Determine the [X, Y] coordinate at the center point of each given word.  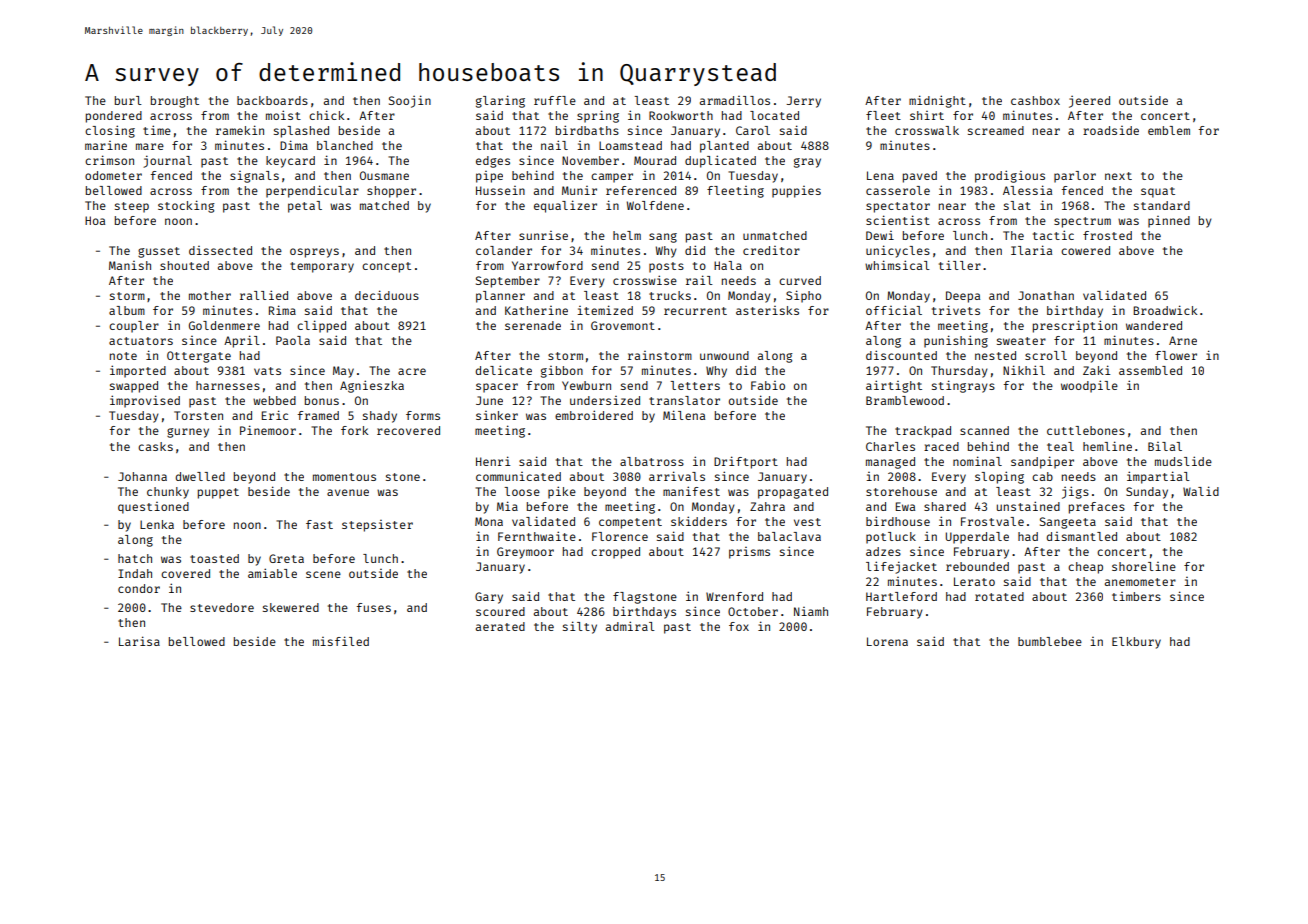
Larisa [139, 641]
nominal [977, 461]
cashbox [1035, 100]
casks [155, 446]
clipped [321, 326]
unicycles [898, 251]
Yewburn [586, 385]
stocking [186, 206]
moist [283, 115]
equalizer [565, 206]
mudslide [1183, 461]
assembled [1150, 370]
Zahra [767, 506]
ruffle [555, 100]
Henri [493, 461]
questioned [153, 508]
